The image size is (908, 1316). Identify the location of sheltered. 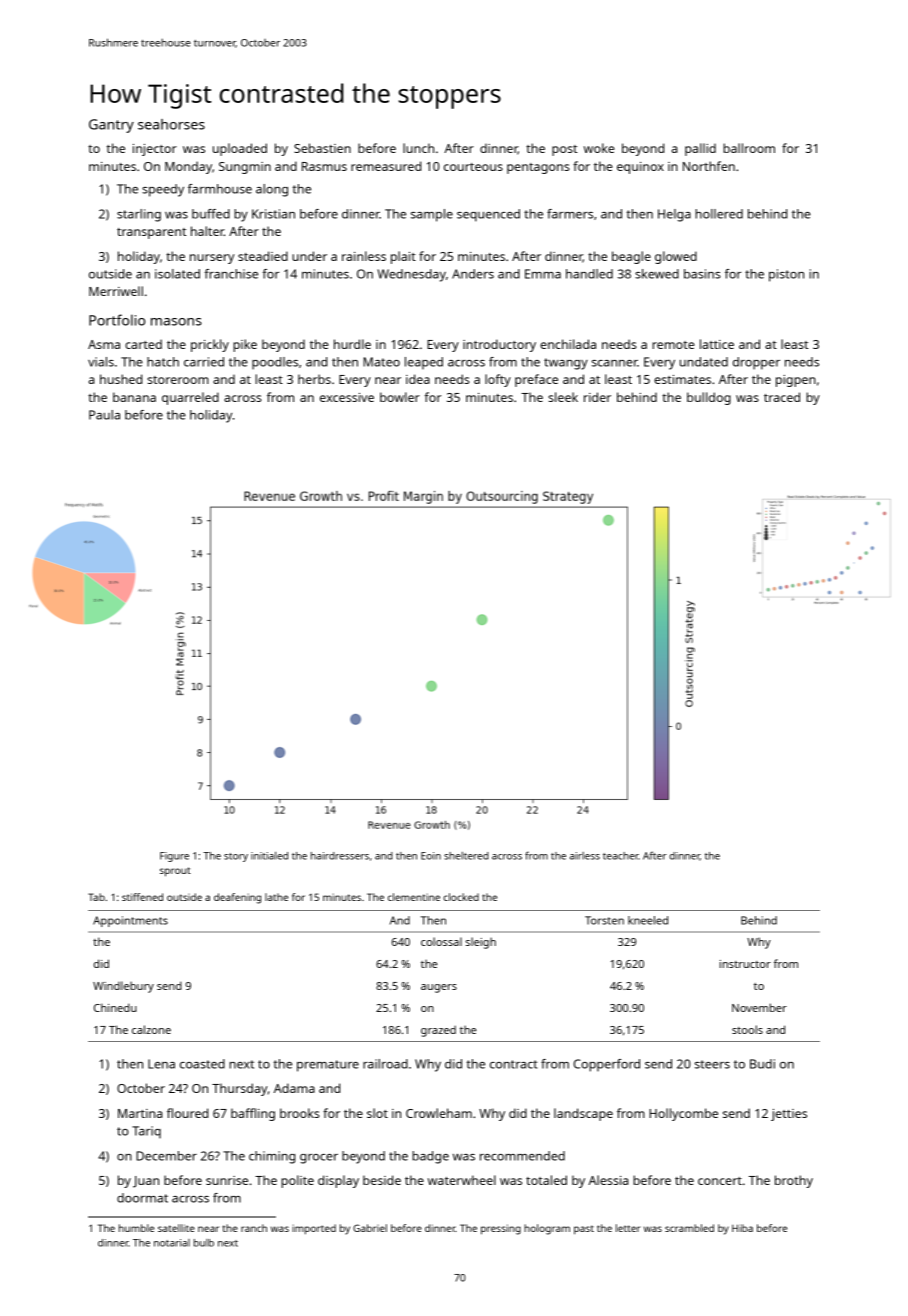
(466, 856).
